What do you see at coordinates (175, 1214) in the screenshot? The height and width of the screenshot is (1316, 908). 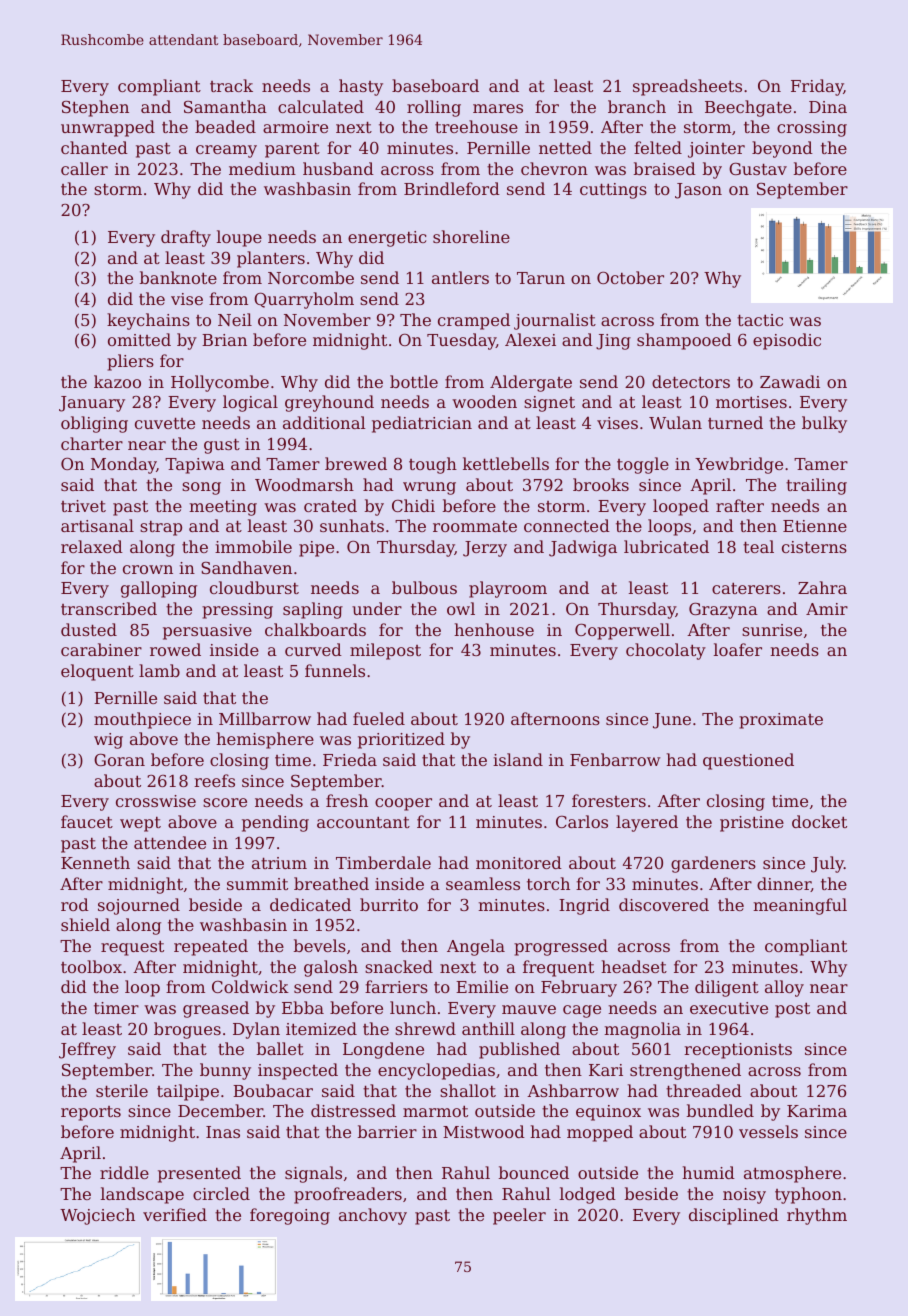 I see `verified` at bounding box center [175, 1214].
